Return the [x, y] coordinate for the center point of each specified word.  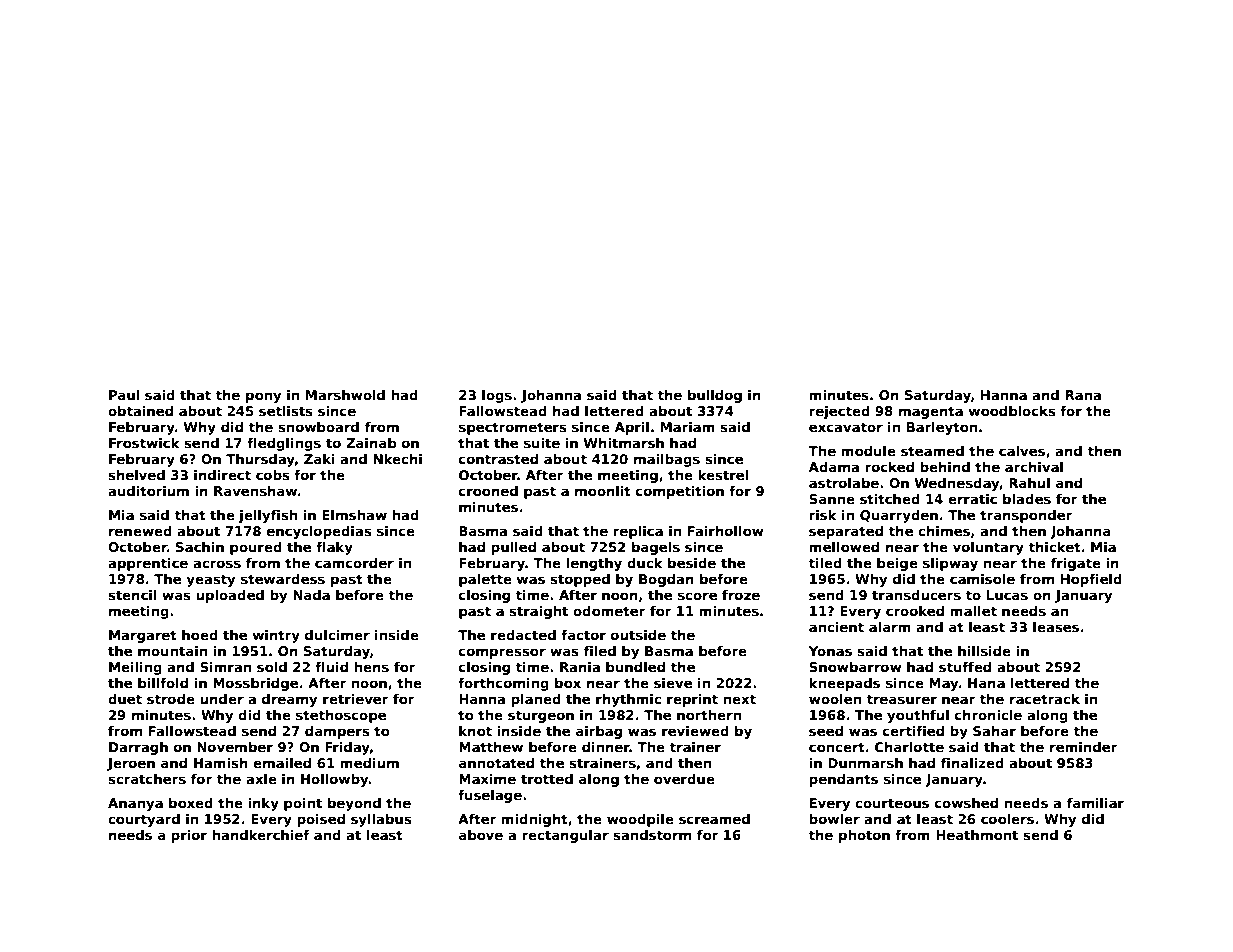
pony [263, 397]
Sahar [994, 731]
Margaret [143, 636]
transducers [916, 595]
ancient [836, 627]
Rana [1083, 395]
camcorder [354, 563]
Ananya [135, 804]
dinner [606, 747]
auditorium [148, 491]
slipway [950, 564]
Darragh [138, 748]
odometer [609, 611]
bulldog [715, 396]
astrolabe [844, 483]
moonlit [603, 491]
